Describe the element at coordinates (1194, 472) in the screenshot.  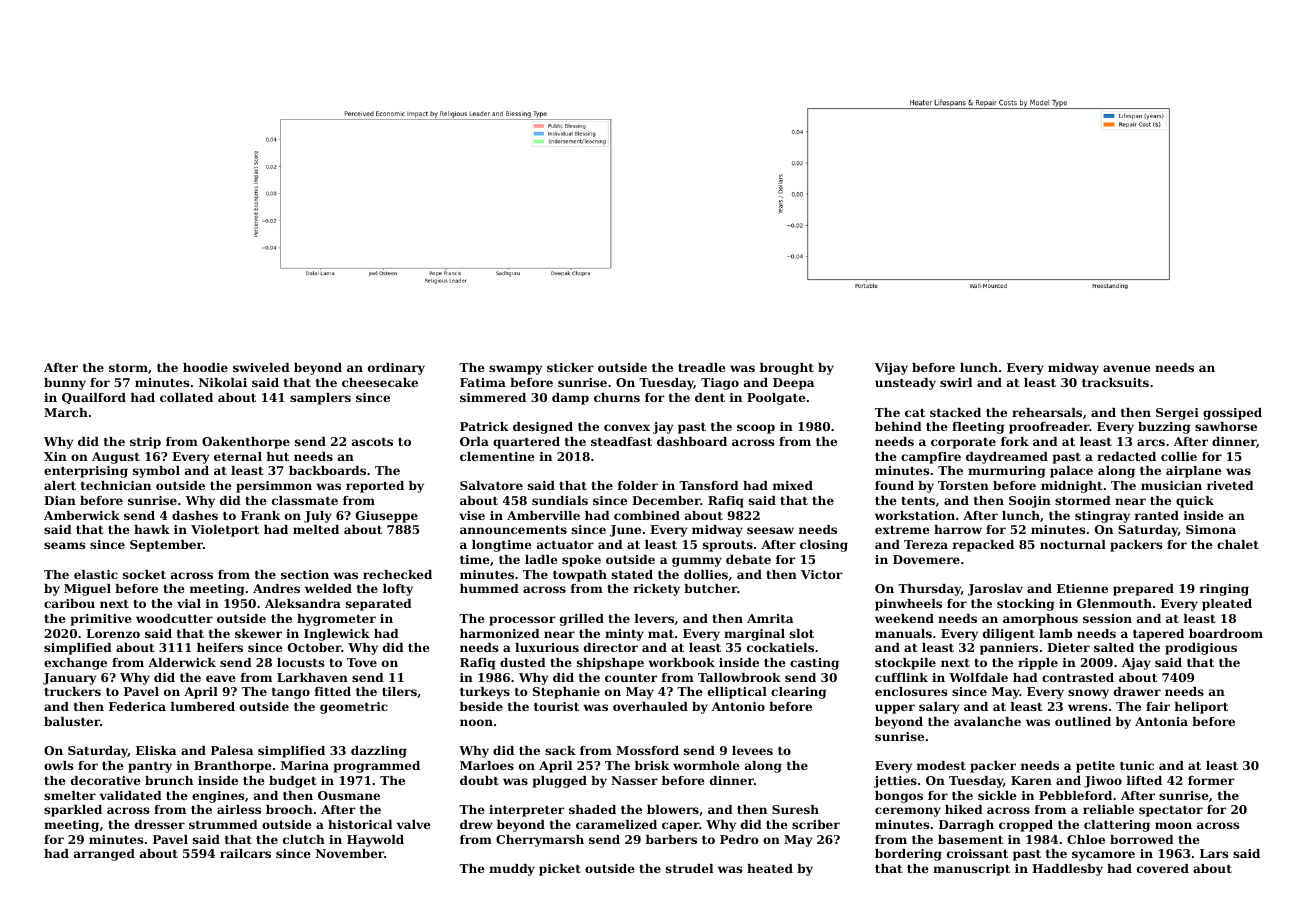
I see `airplane` at that location.
